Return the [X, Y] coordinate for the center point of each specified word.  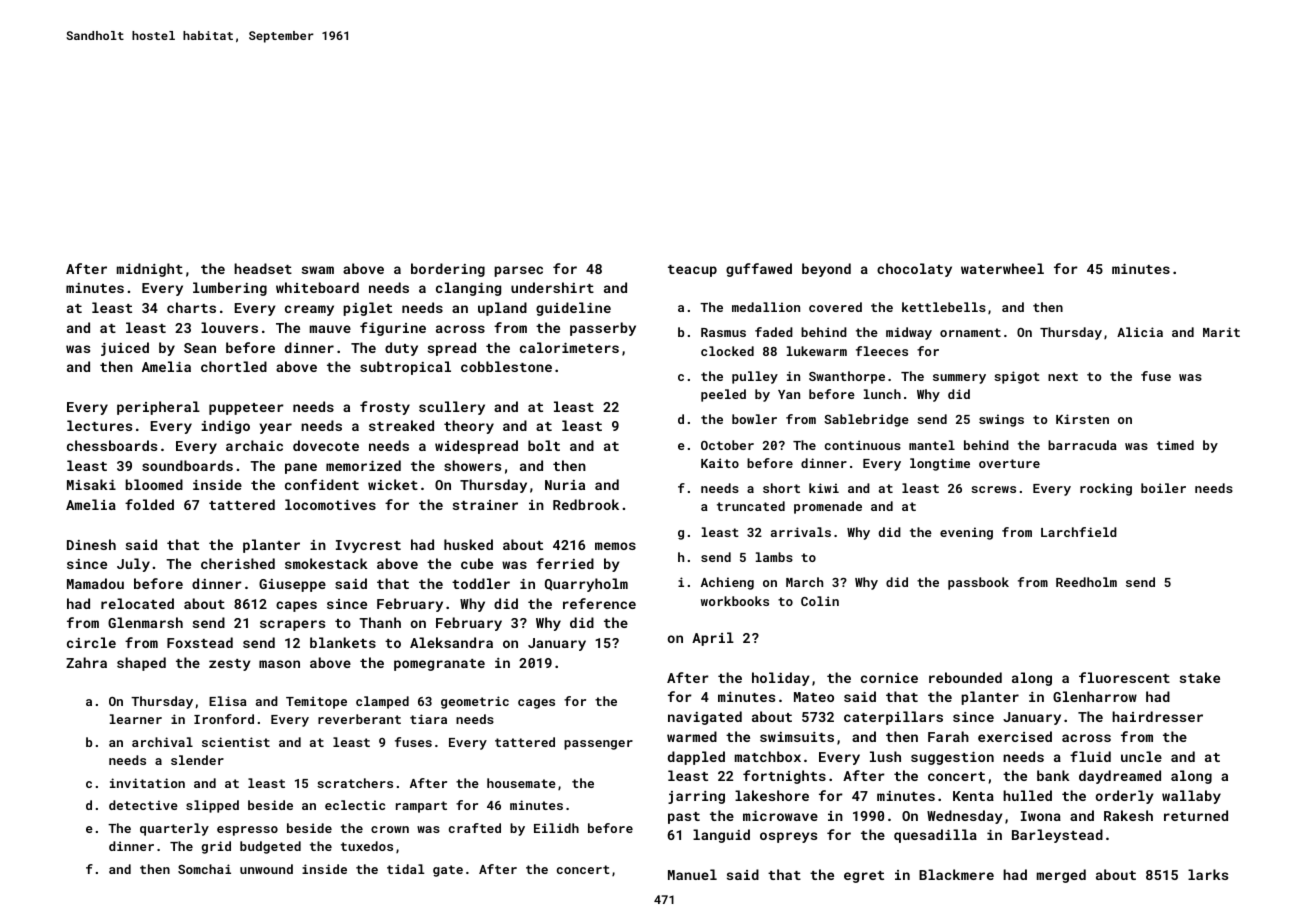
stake [1200, 677]
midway [909, 333]
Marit [1221, 332]
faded [774, 332]
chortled [234, 366]
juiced [125, 349]
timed [1175, 445]
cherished [238, 563]
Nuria [565, 485]
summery [959, 379]
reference [599, 603]
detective [143, 805]
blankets [343, 642]
